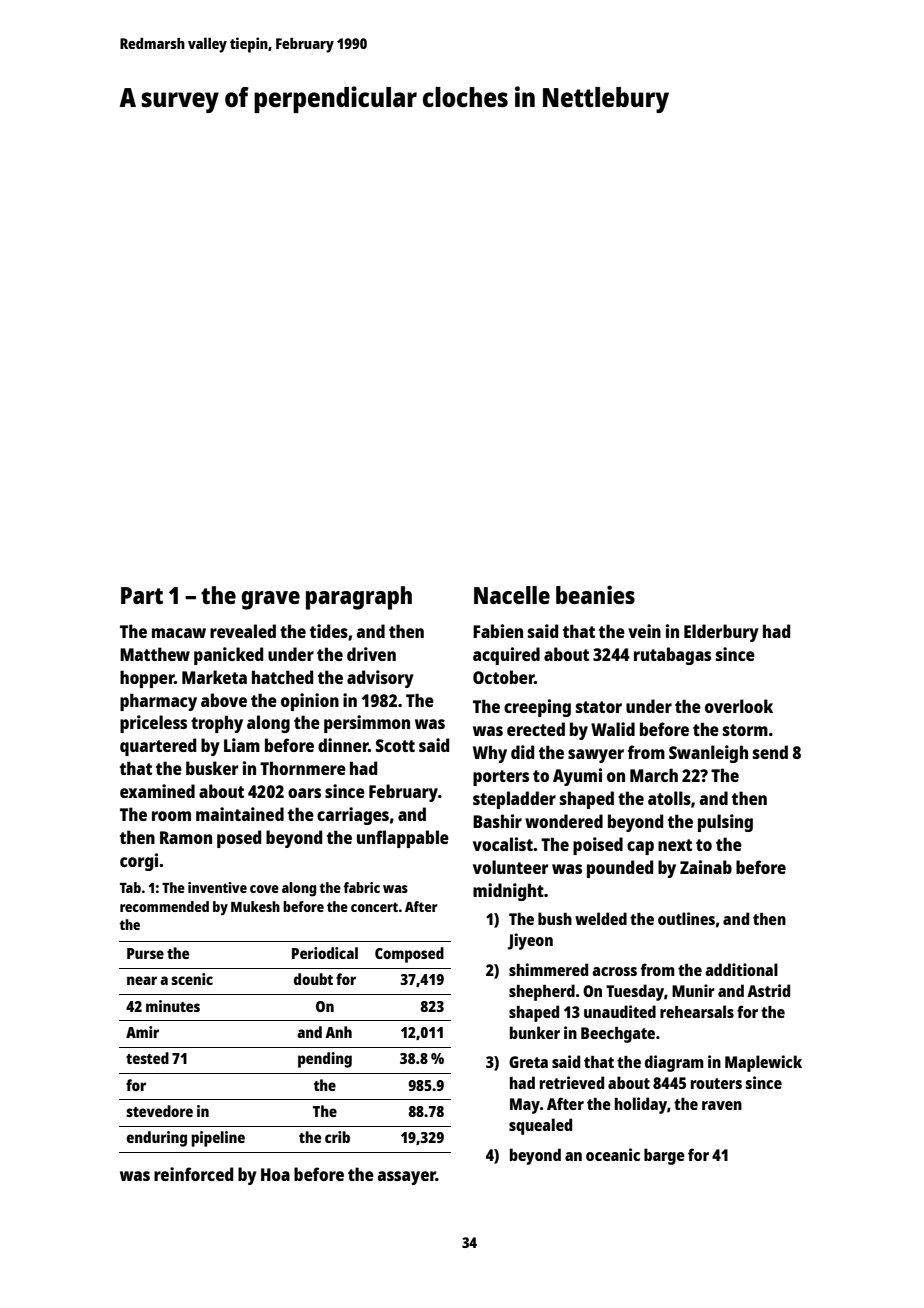  What do you see at coordinates (654, 775) in the document?
I see `March` at bounding box center [654, 775].
